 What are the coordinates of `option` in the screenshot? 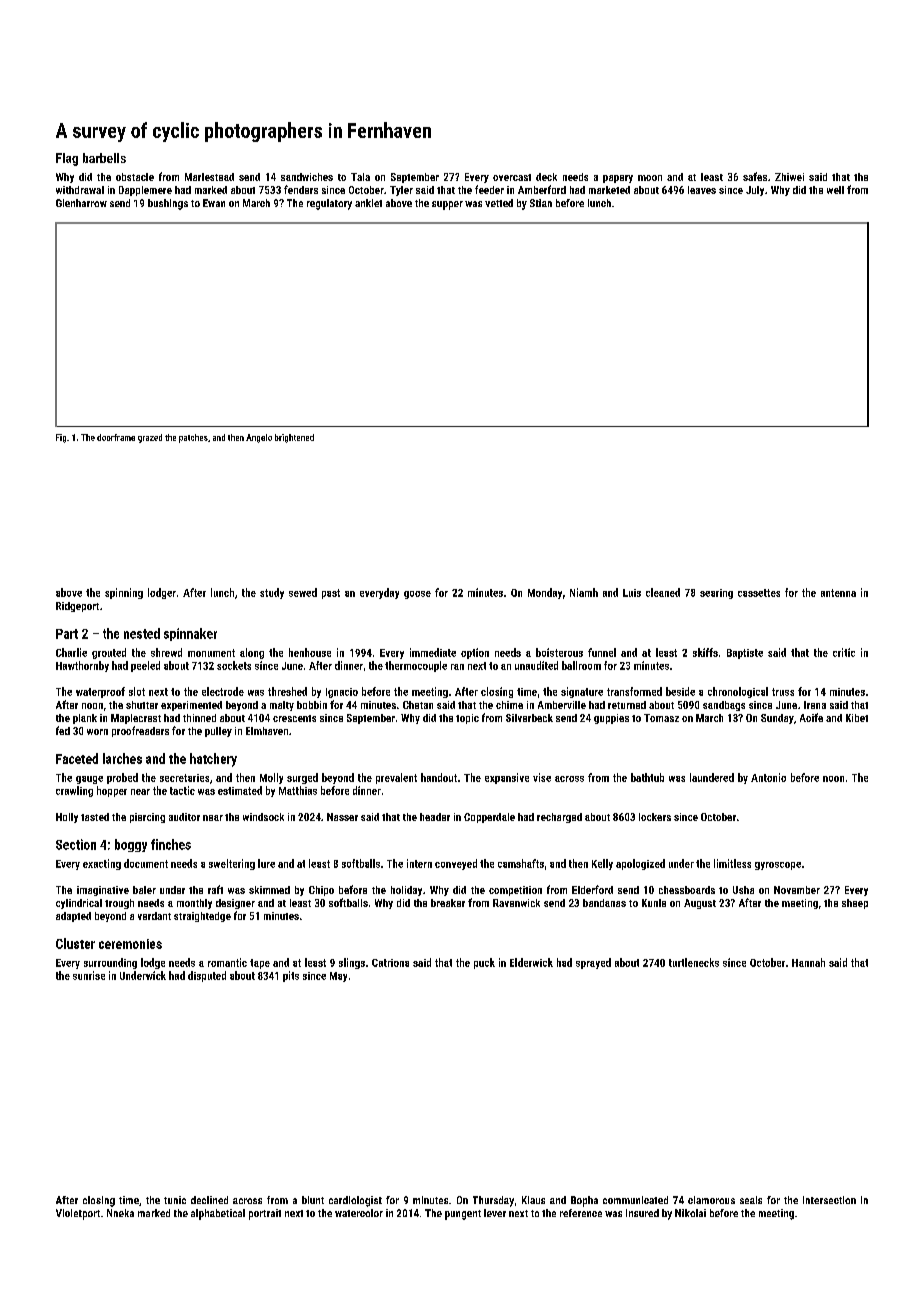 It's located at (475, 653).
